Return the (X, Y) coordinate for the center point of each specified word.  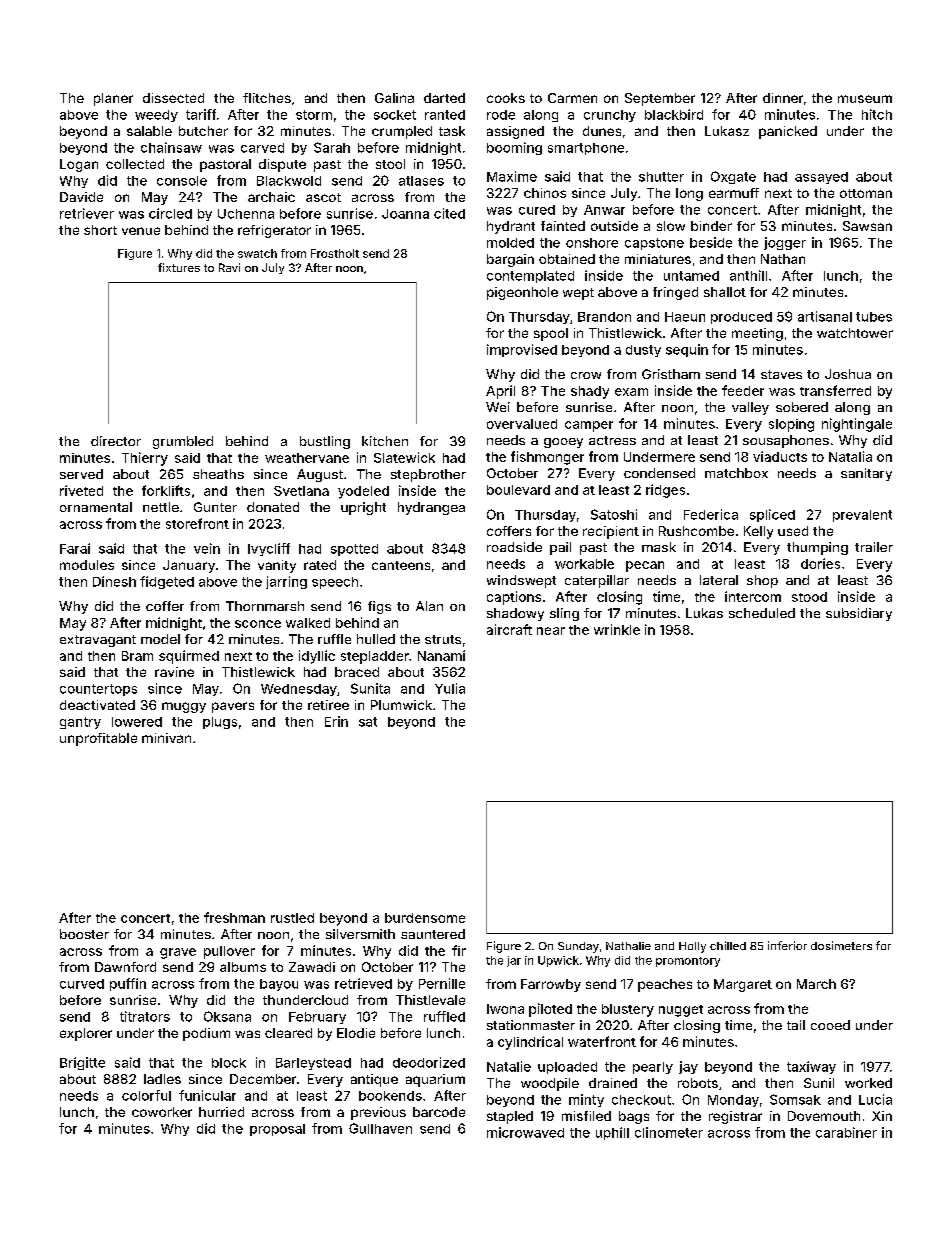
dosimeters (841, 945)
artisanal (825, 316)
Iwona (505, 1009)
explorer (86, 1034)
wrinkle (617, 629)
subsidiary (859, 614)
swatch (257, 253)
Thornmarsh (265, 606)
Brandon (604, 317)
